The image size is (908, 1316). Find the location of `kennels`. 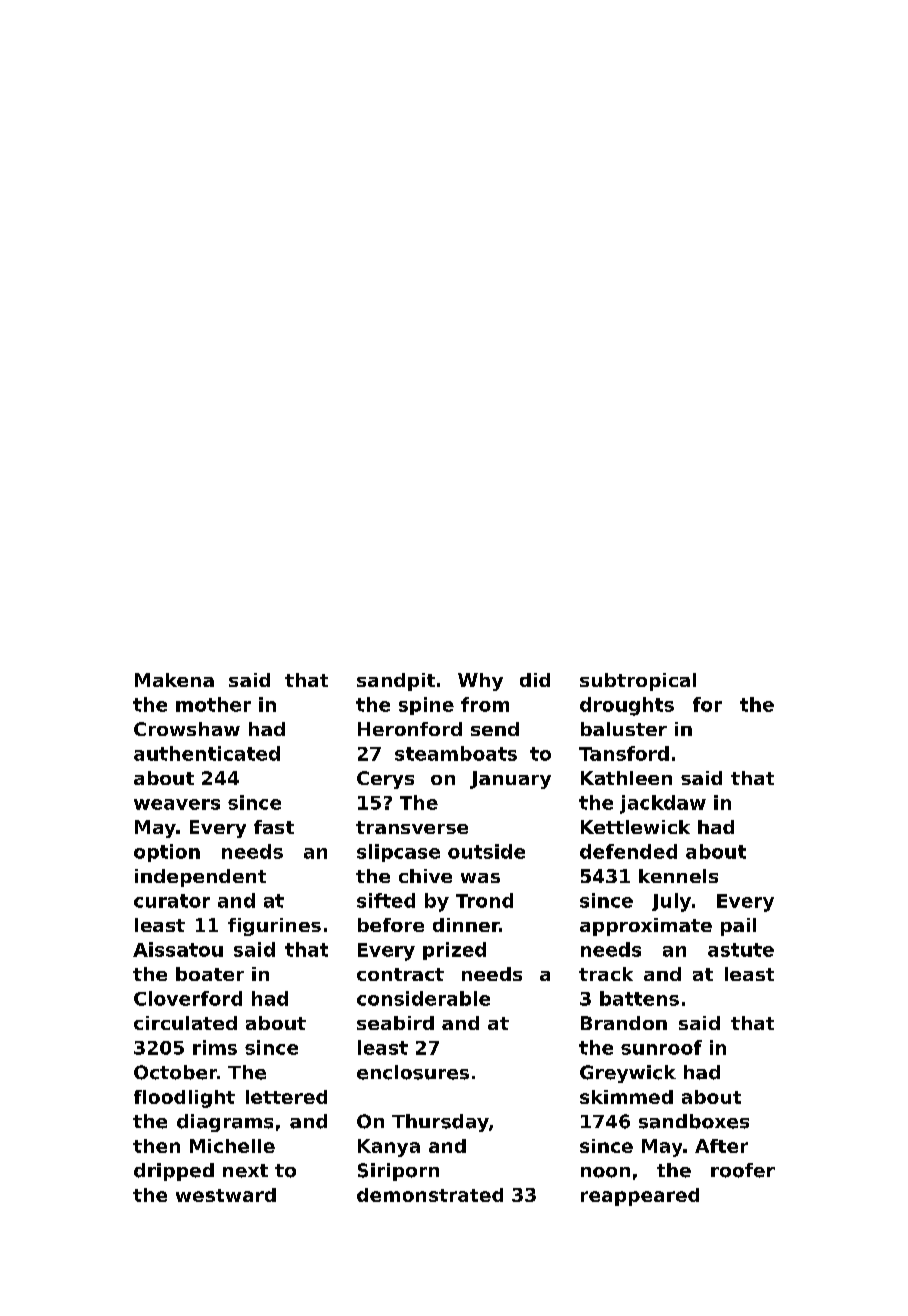

kennels is located at coordinates (678, 876).
